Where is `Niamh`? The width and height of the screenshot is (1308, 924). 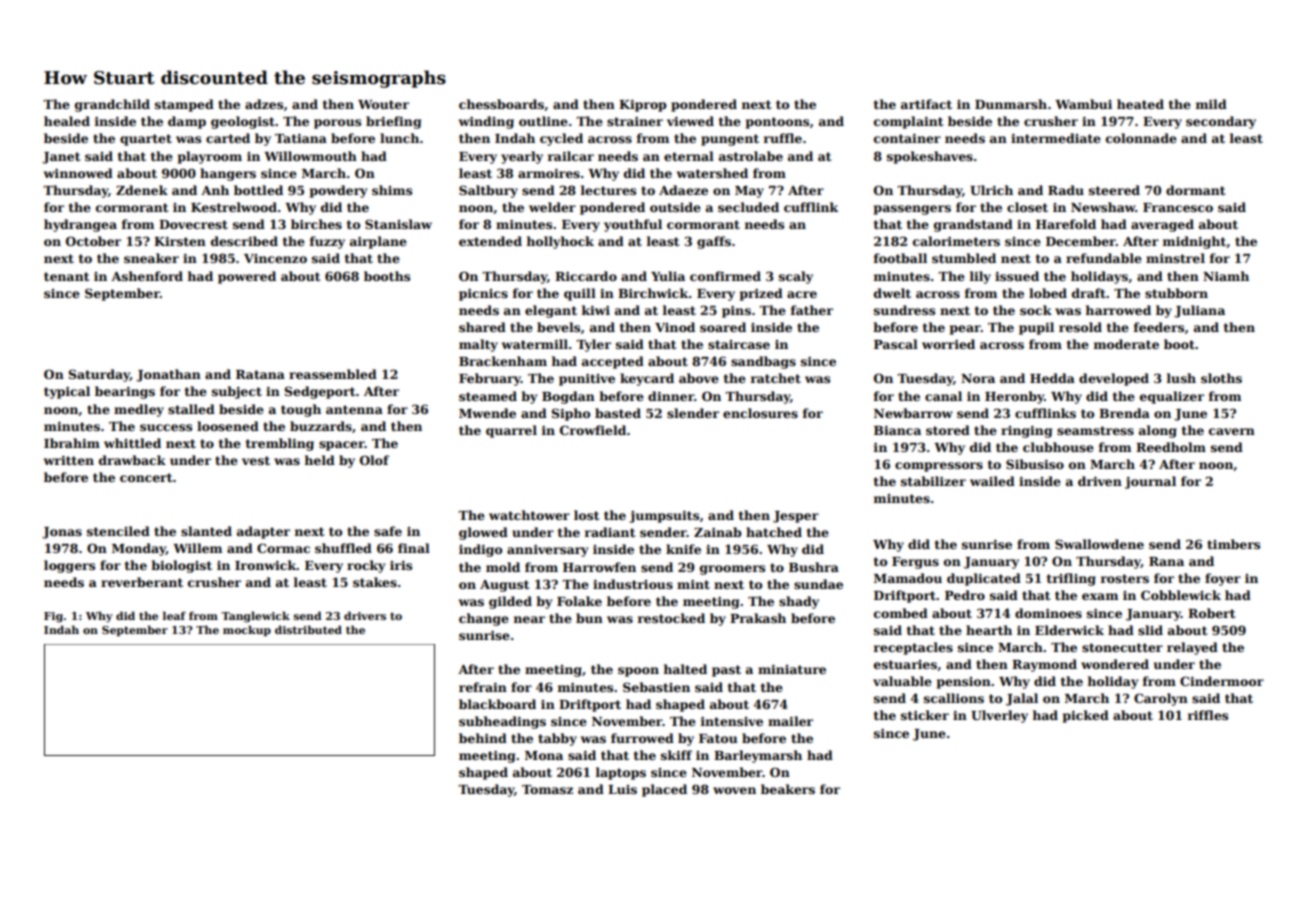
Niamh is located at coordinates (1226, 276).
